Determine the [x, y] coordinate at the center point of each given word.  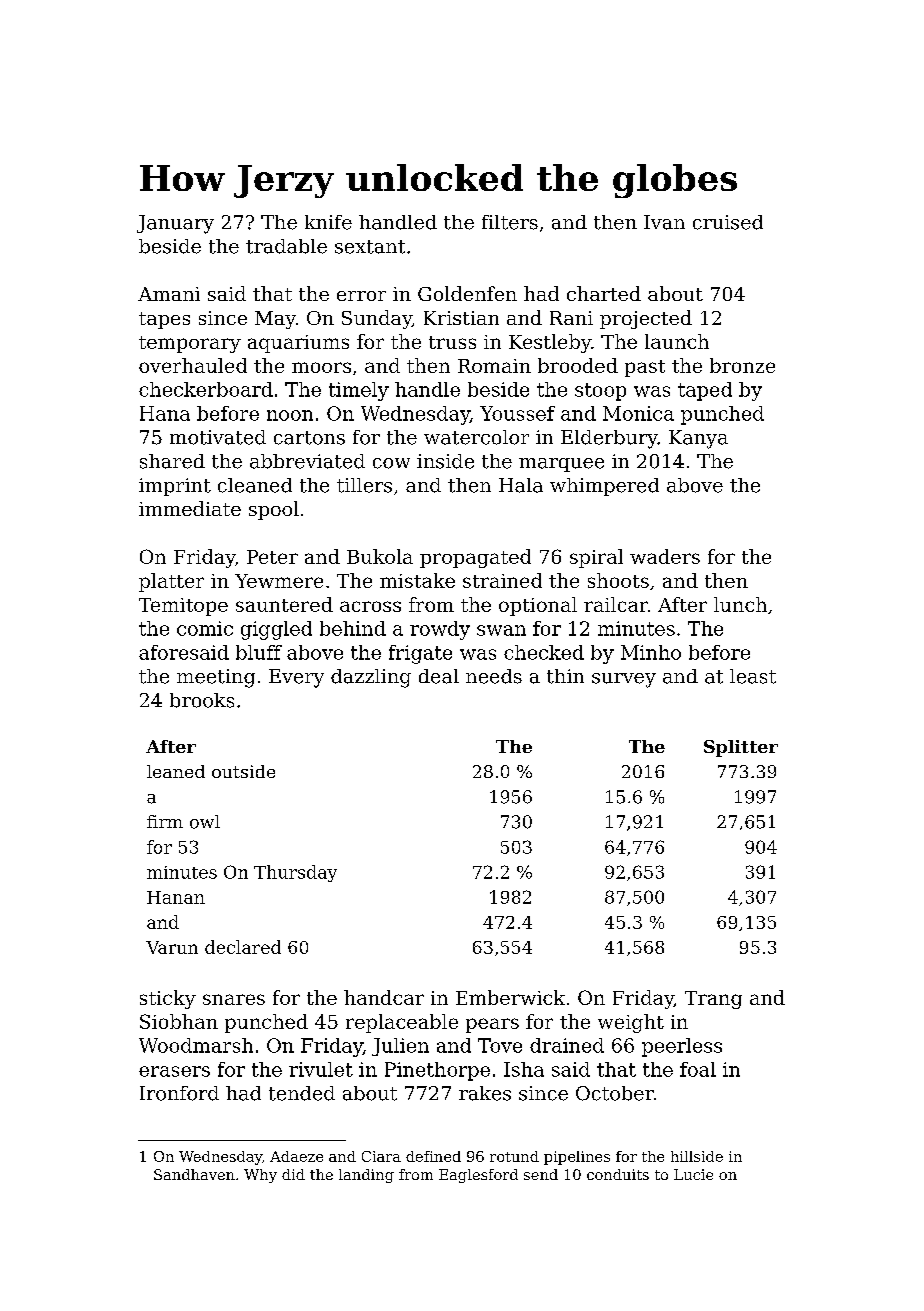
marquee [561, 465]
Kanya [698, 439]
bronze [742, 365]
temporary [190, 344]
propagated [475, 558]
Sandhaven [194, 1174]
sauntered [284, 604]
